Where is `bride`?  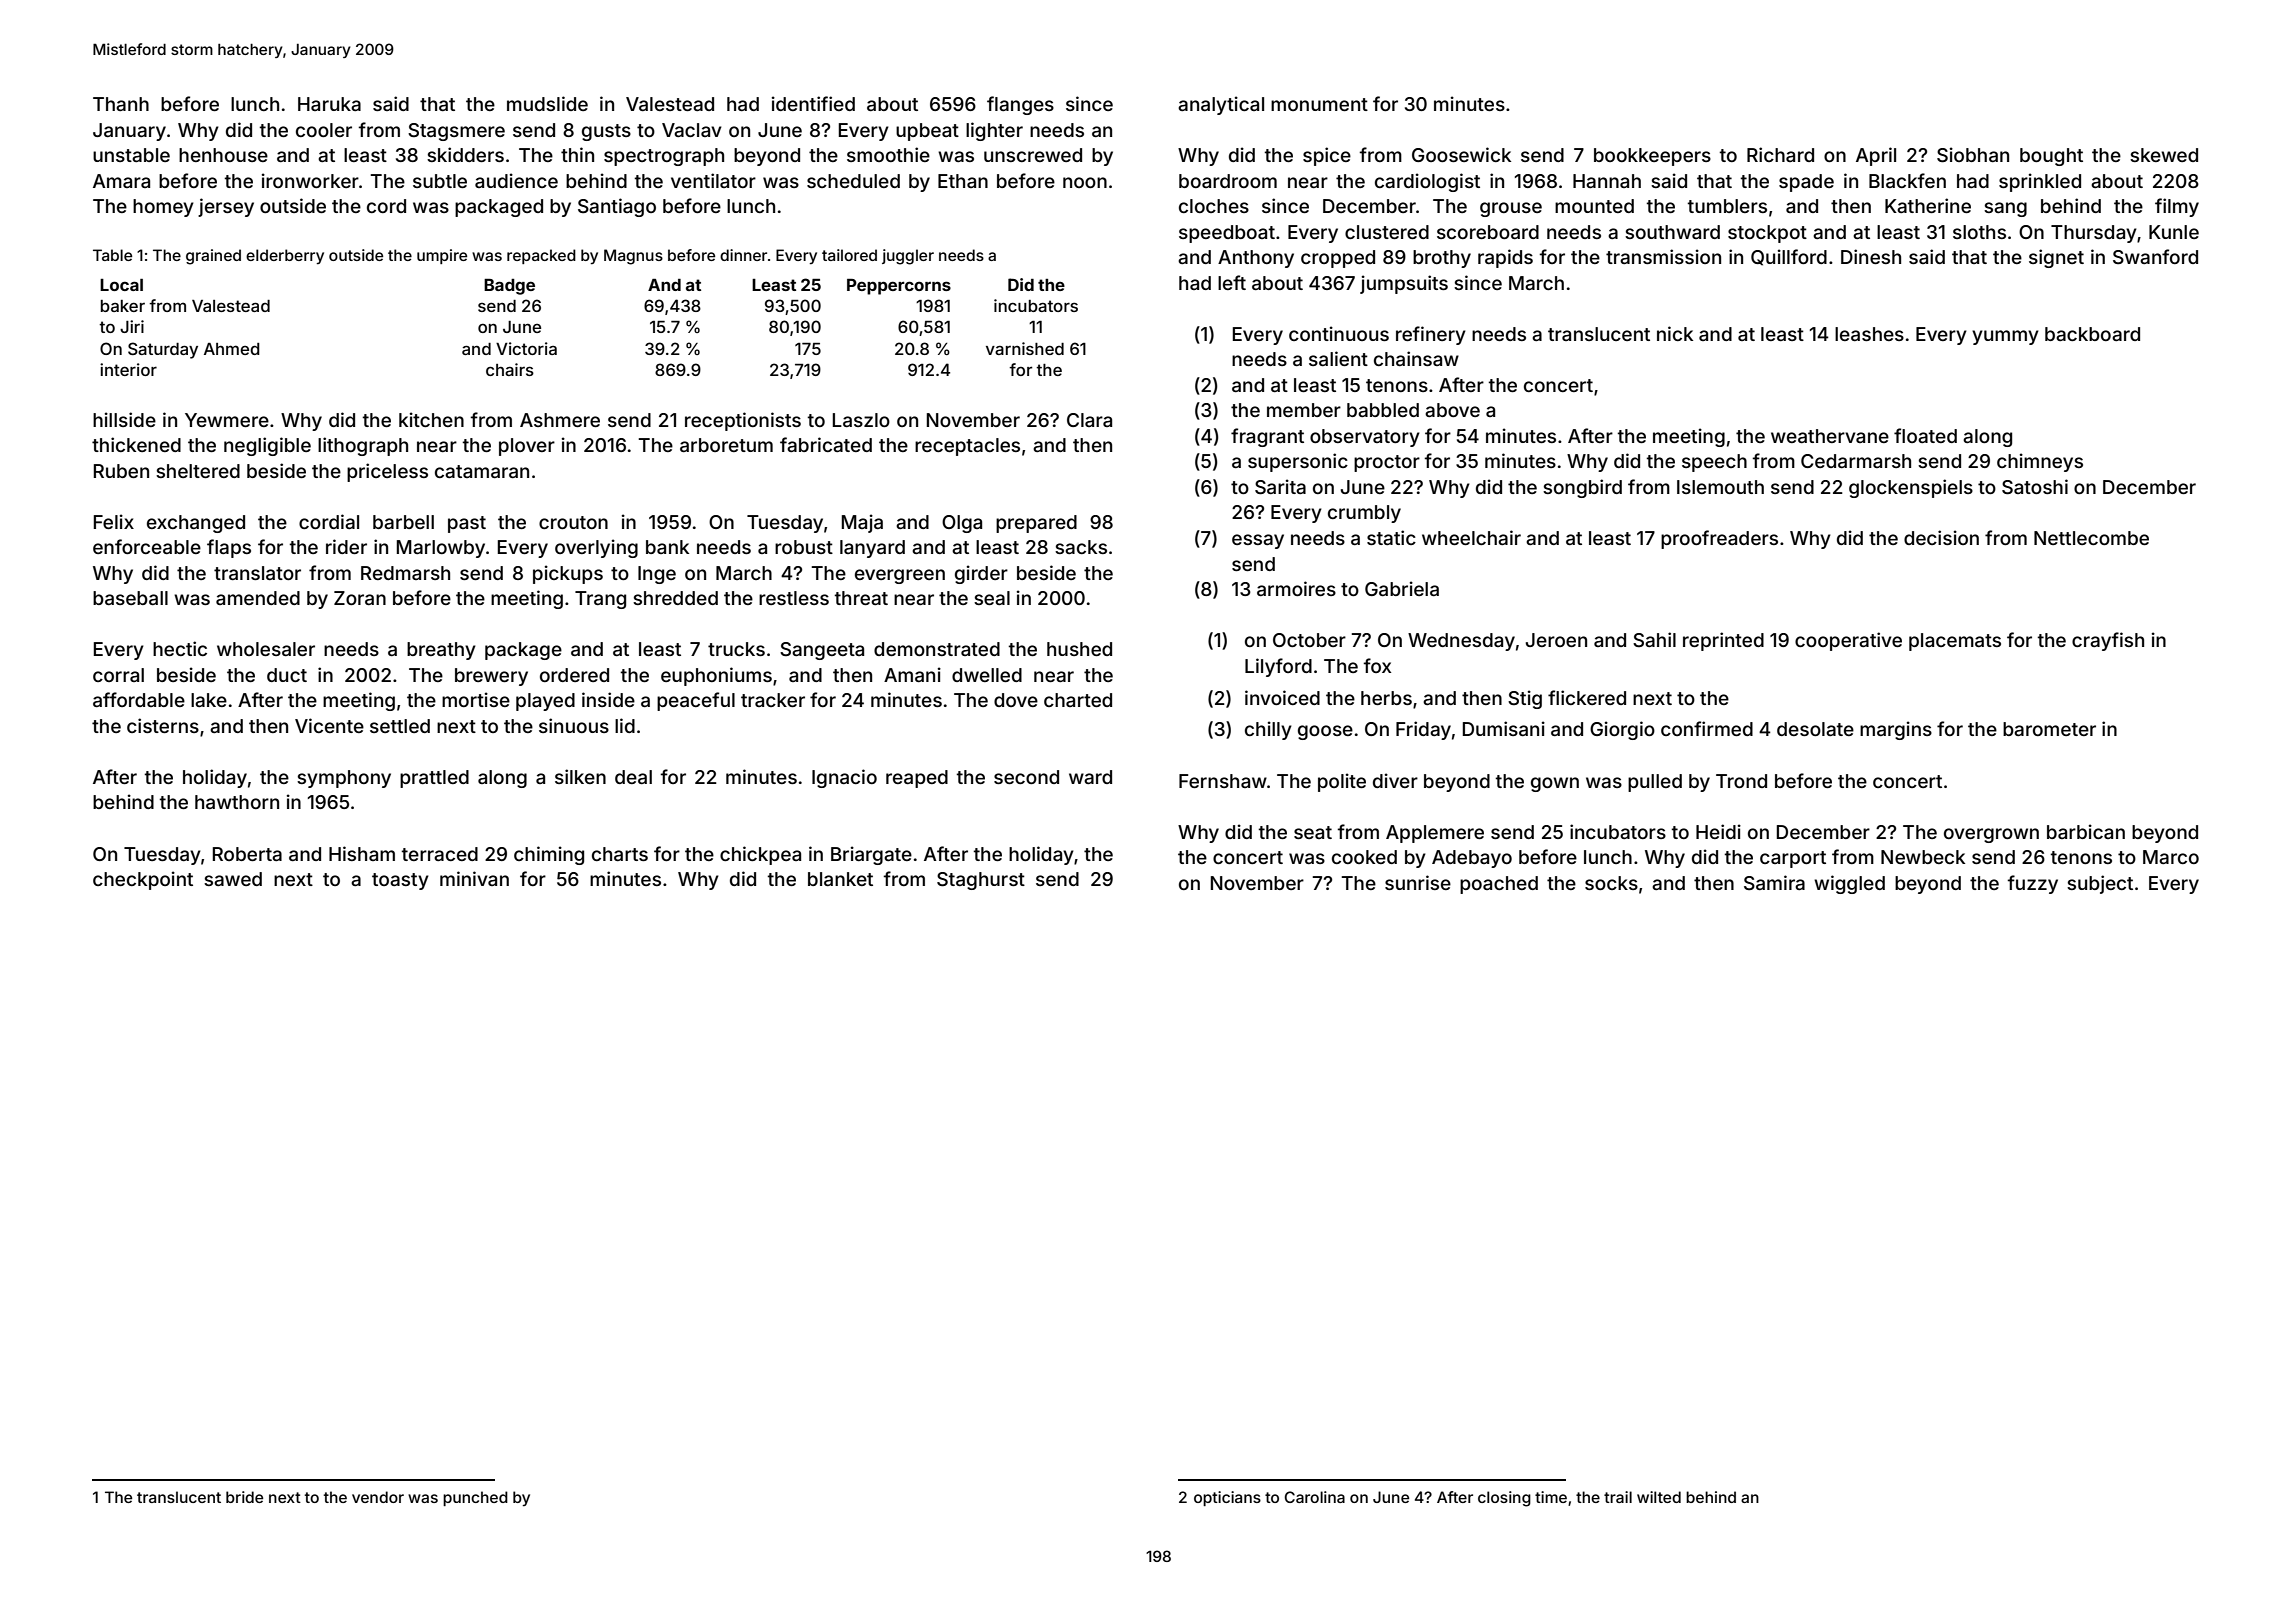 bride is located at coordinates (244, 1497).
